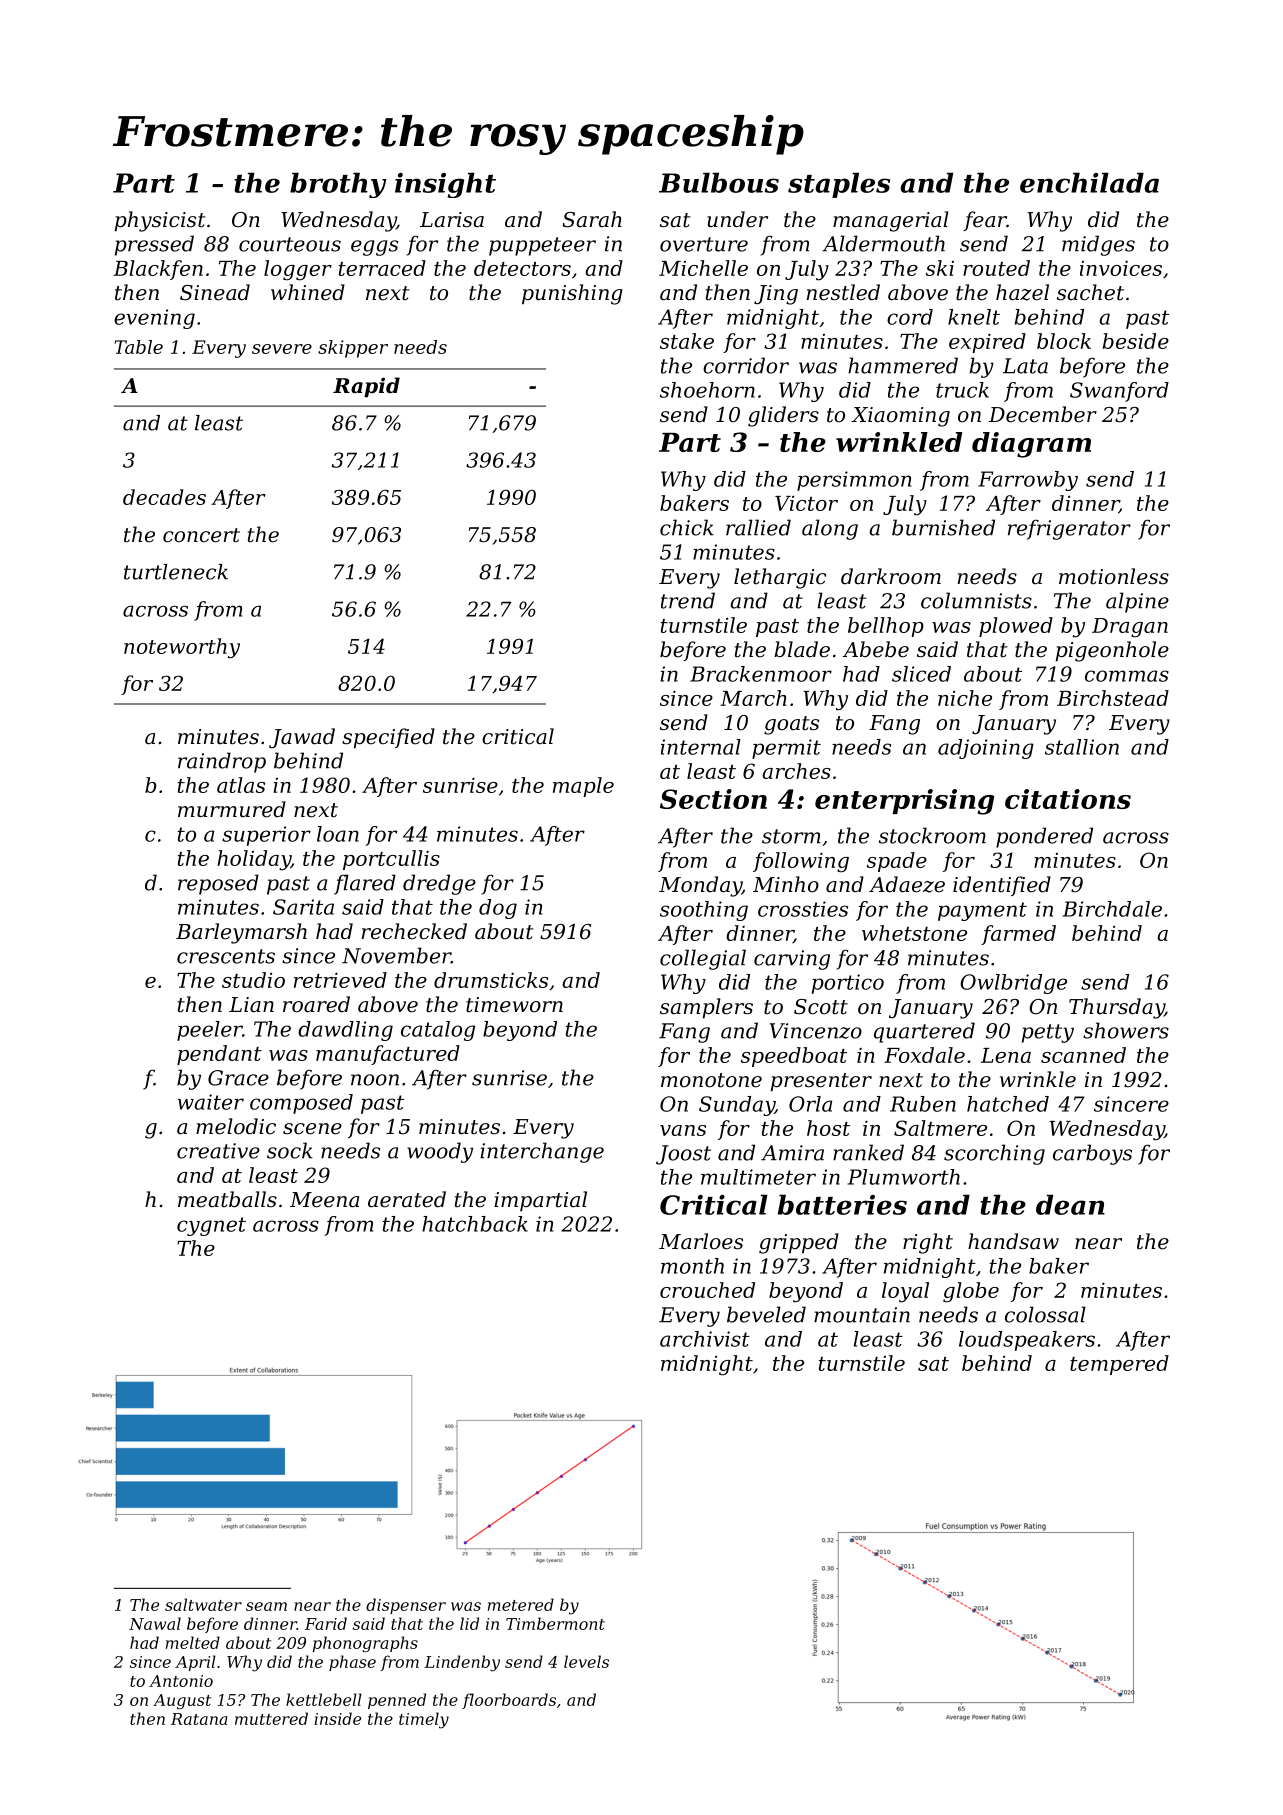 The height and width of the document is (1815, 1283). I want to click on staples, so click(839, 185).
